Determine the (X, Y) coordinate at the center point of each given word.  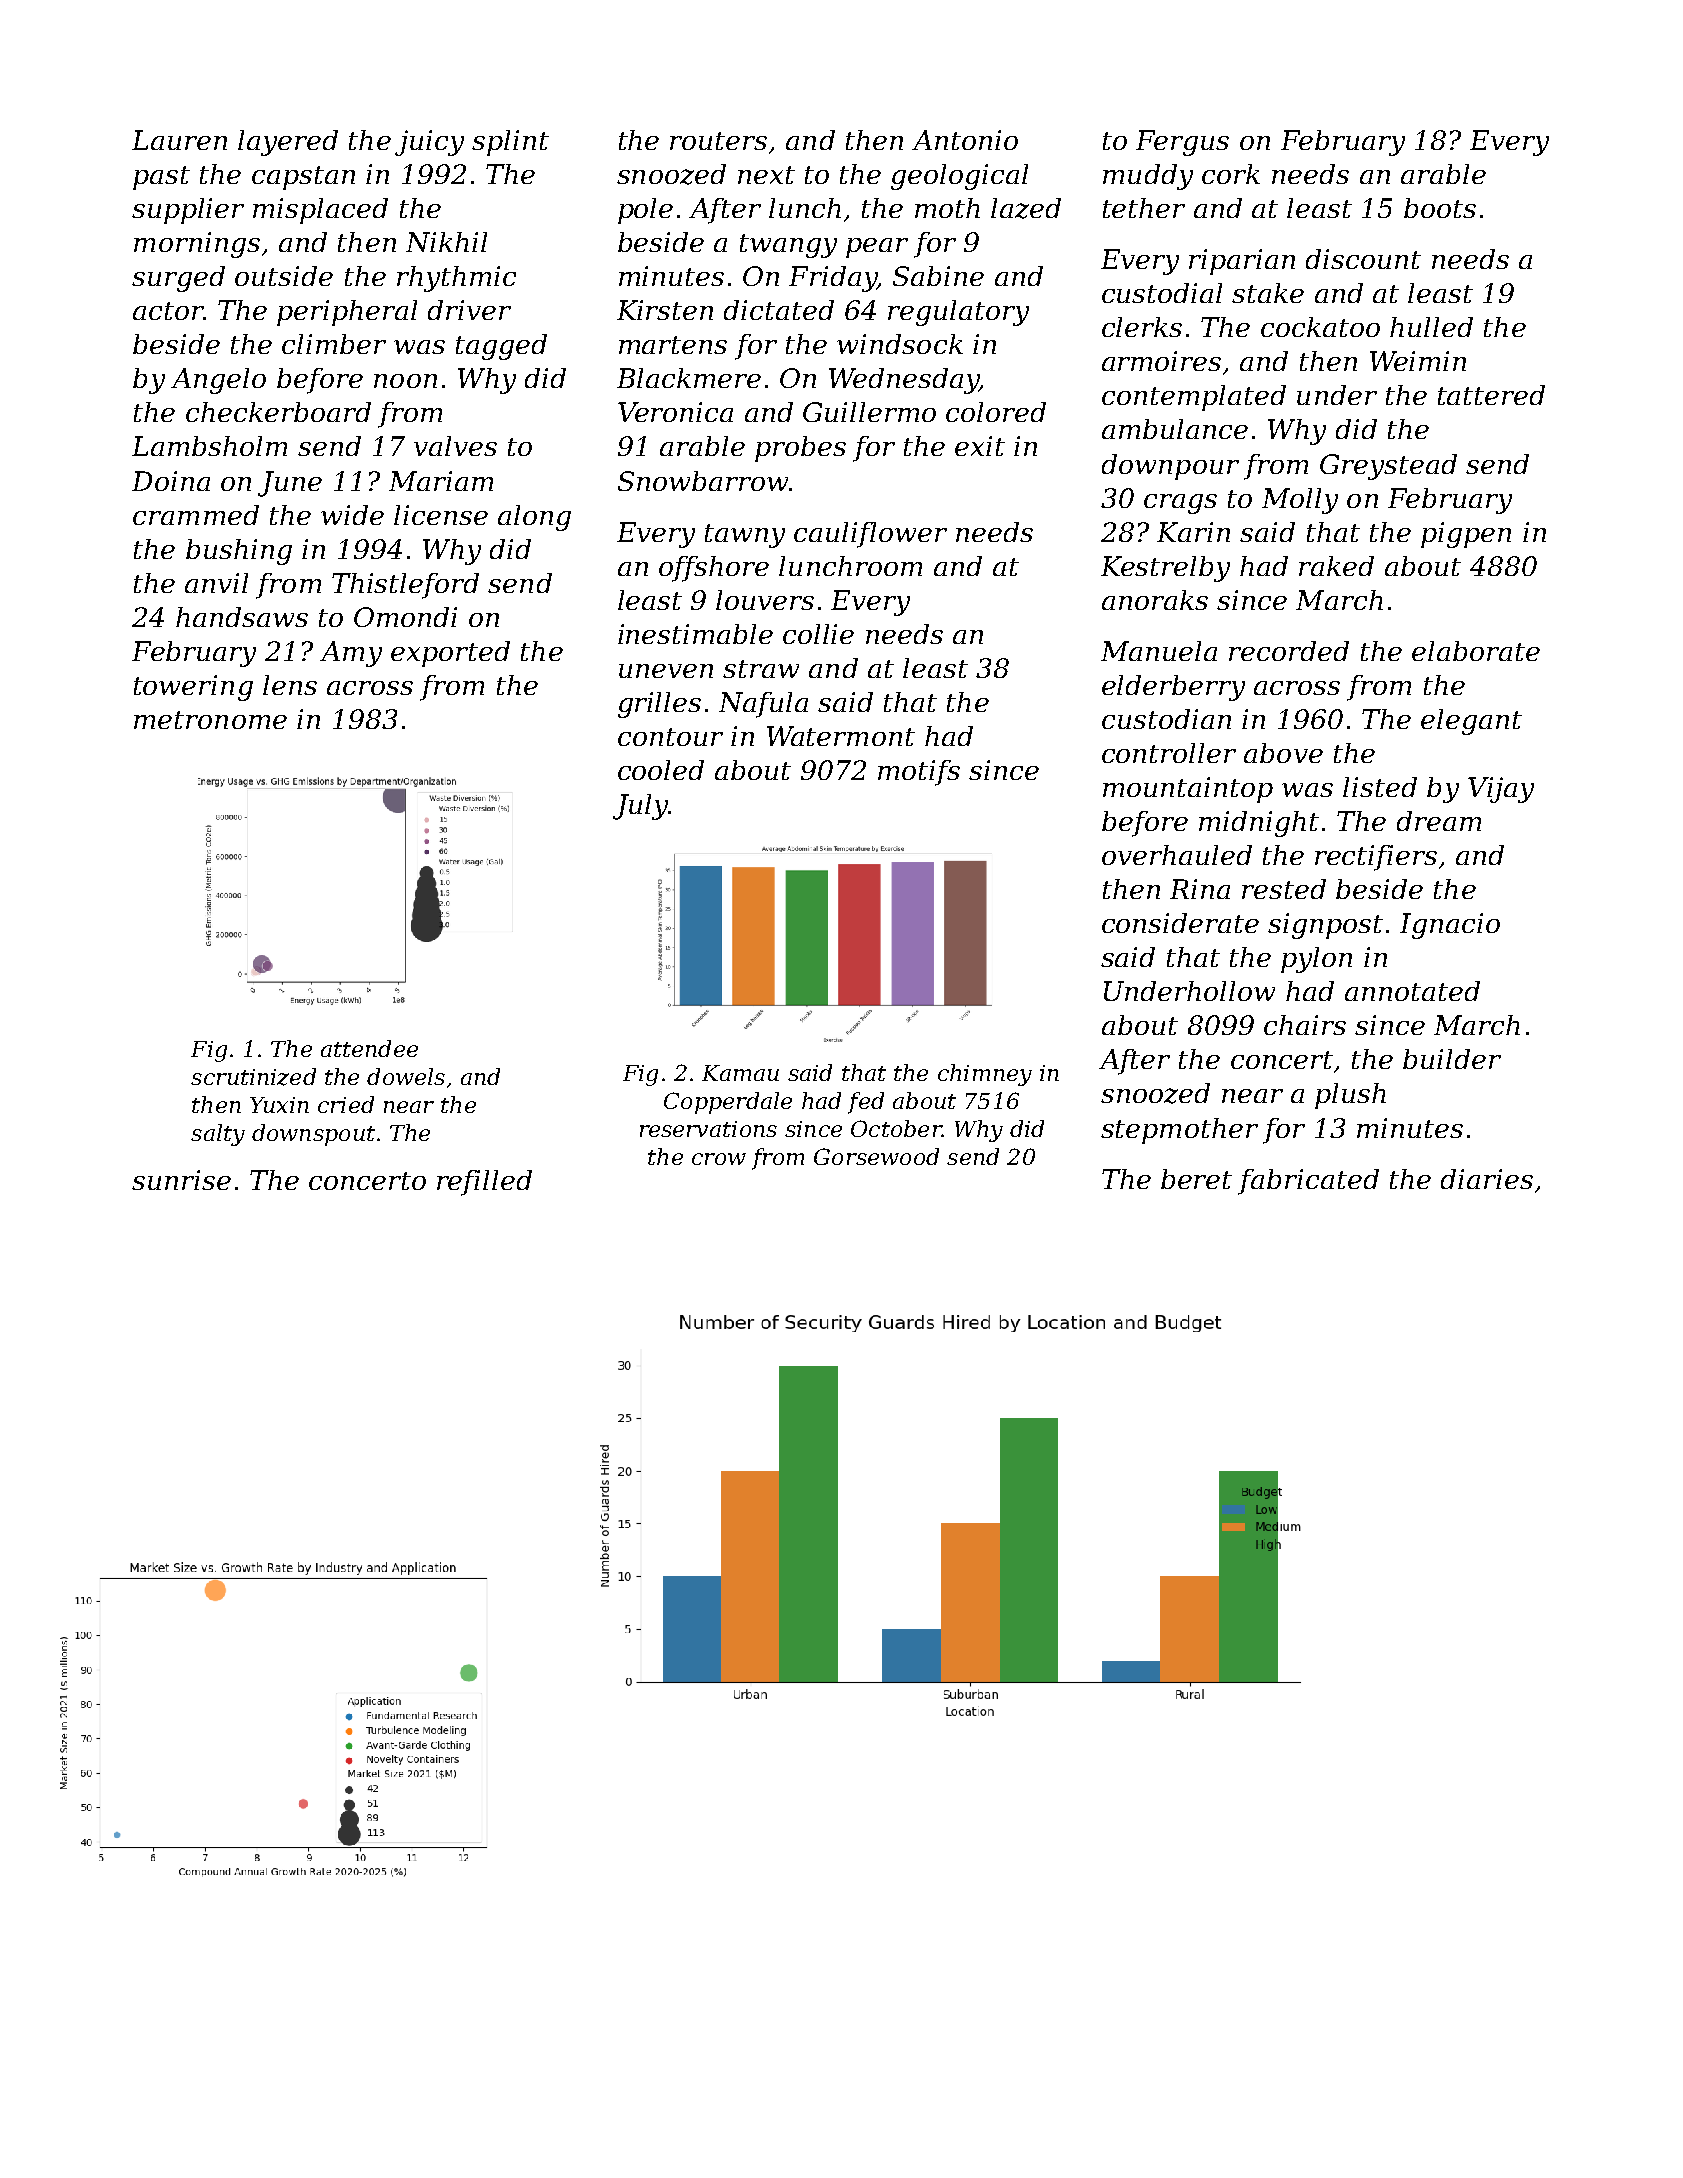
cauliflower (870, 535)
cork (1231, 174)
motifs (919, 773)
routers (718, 141)
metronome (210, 720)
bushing (239, 552)
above (1283, 753)
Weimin (1418, 361)
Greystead (1388, 467)
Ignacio (1450, 926)
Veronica (675, 412)
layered (288, 143)
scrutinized (253, 1077)
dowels (406, 1076)
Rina (1200, 889)
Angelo (218, 381)
